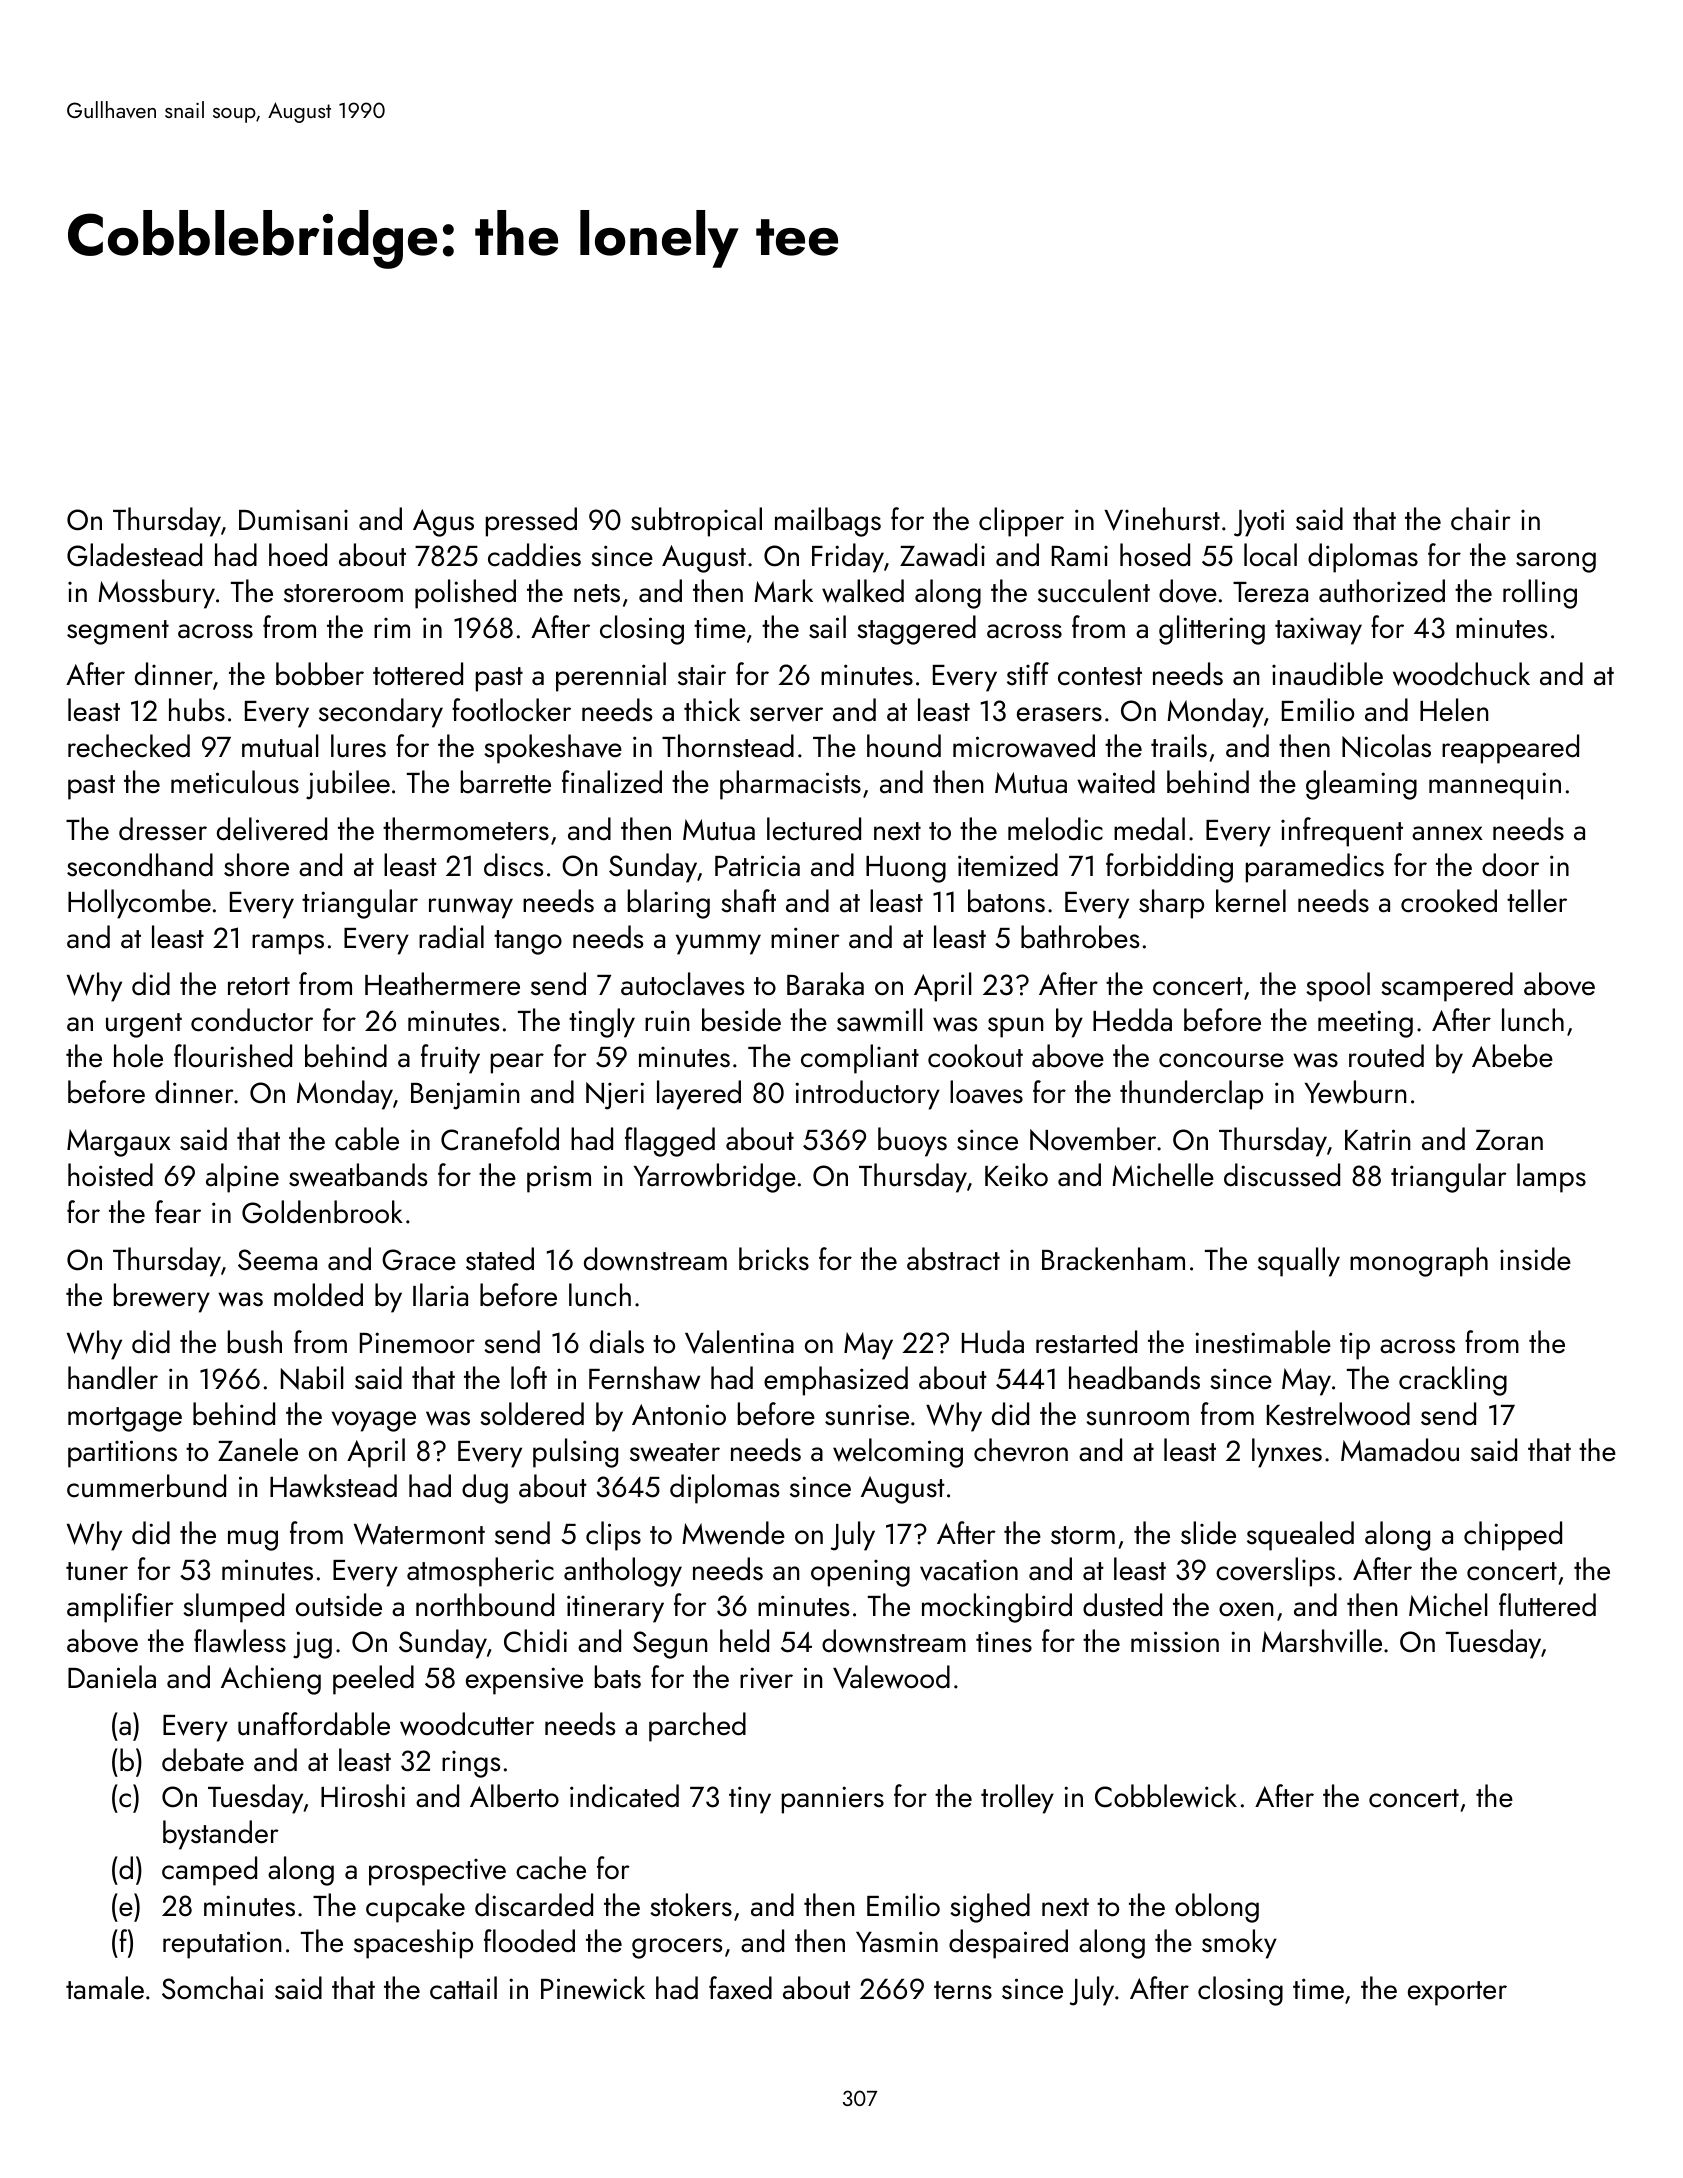 The image size is (1683, 2178). I want to click on exporter, so click(1457, 1993).
